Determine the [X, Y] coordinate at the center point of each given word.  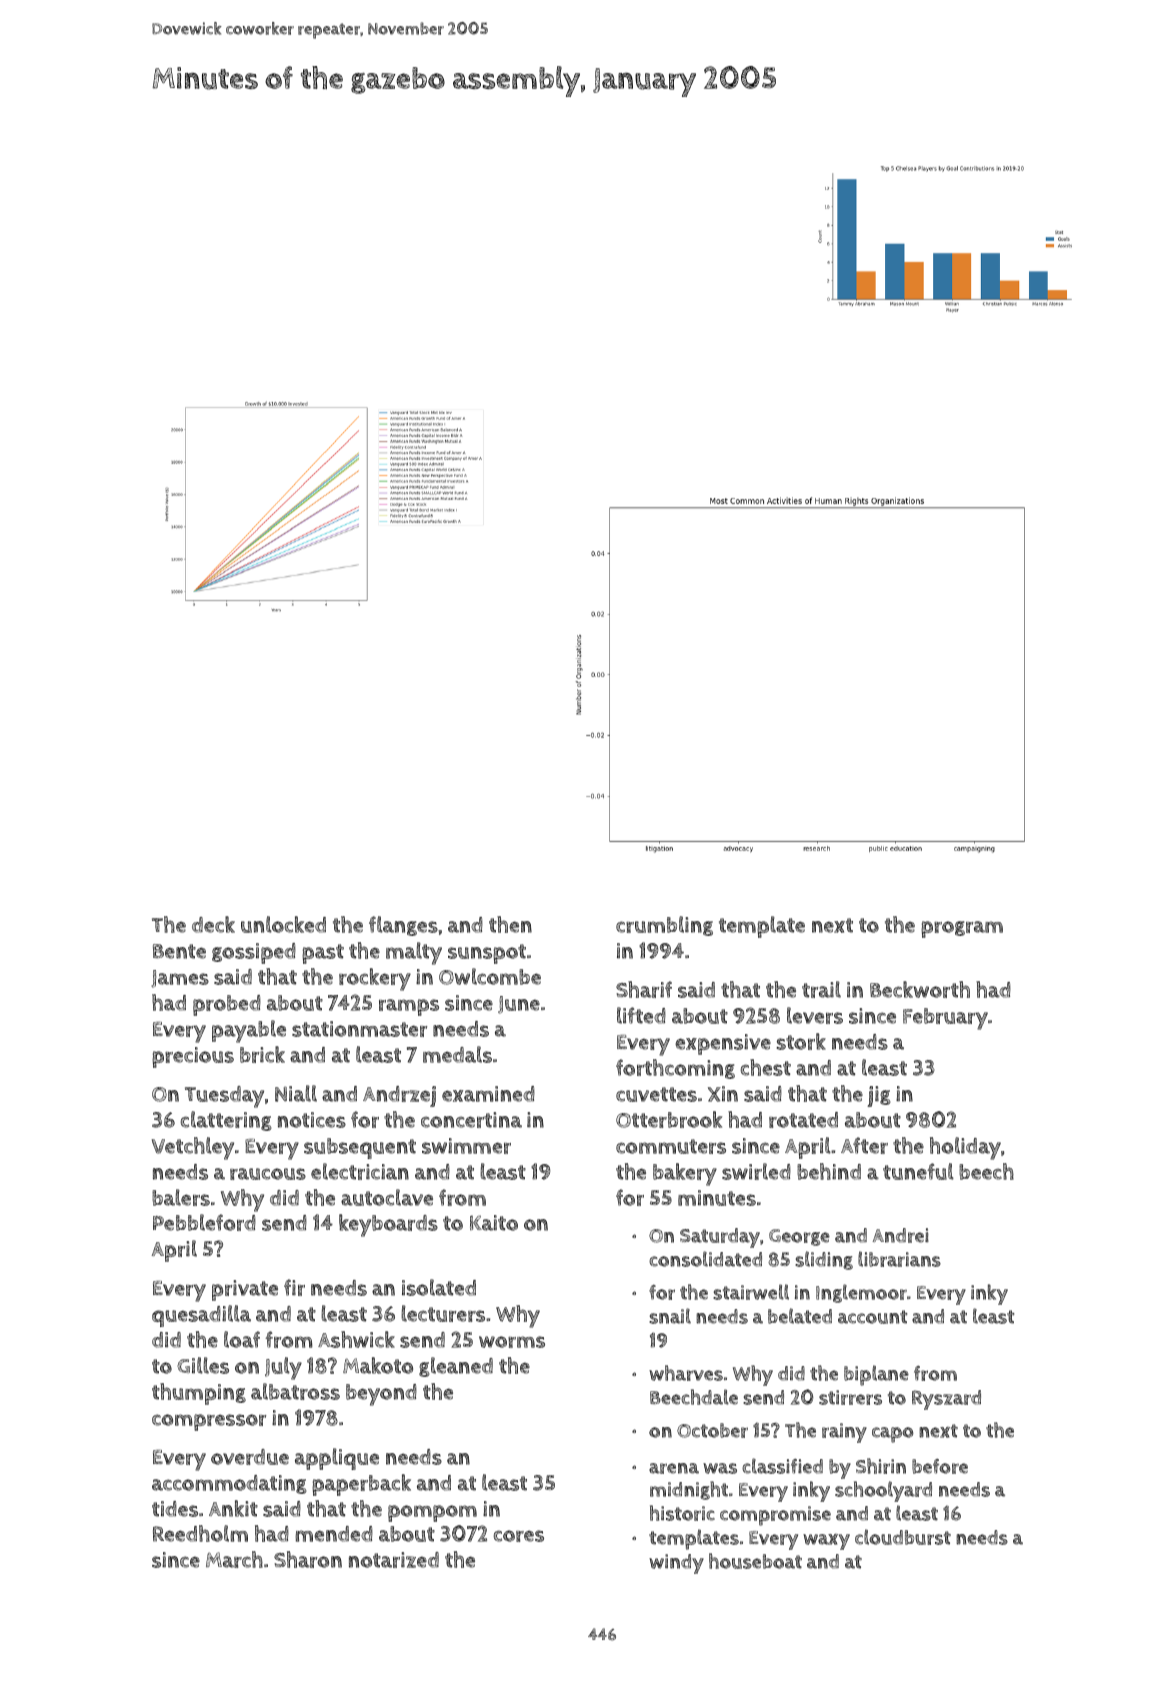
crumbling [664, 926]
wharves [686, 1373]
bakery [685, 1174]
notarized [394, 1560]
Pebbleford [204, 1222]
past [323, 954]
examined [488, 1094]
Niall [296, 1093]
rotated [803, 1120]
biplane [876, 1375]
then [510, 924]
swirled [756, 1171]
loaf [242, 1339]
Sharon [308, 1559]
